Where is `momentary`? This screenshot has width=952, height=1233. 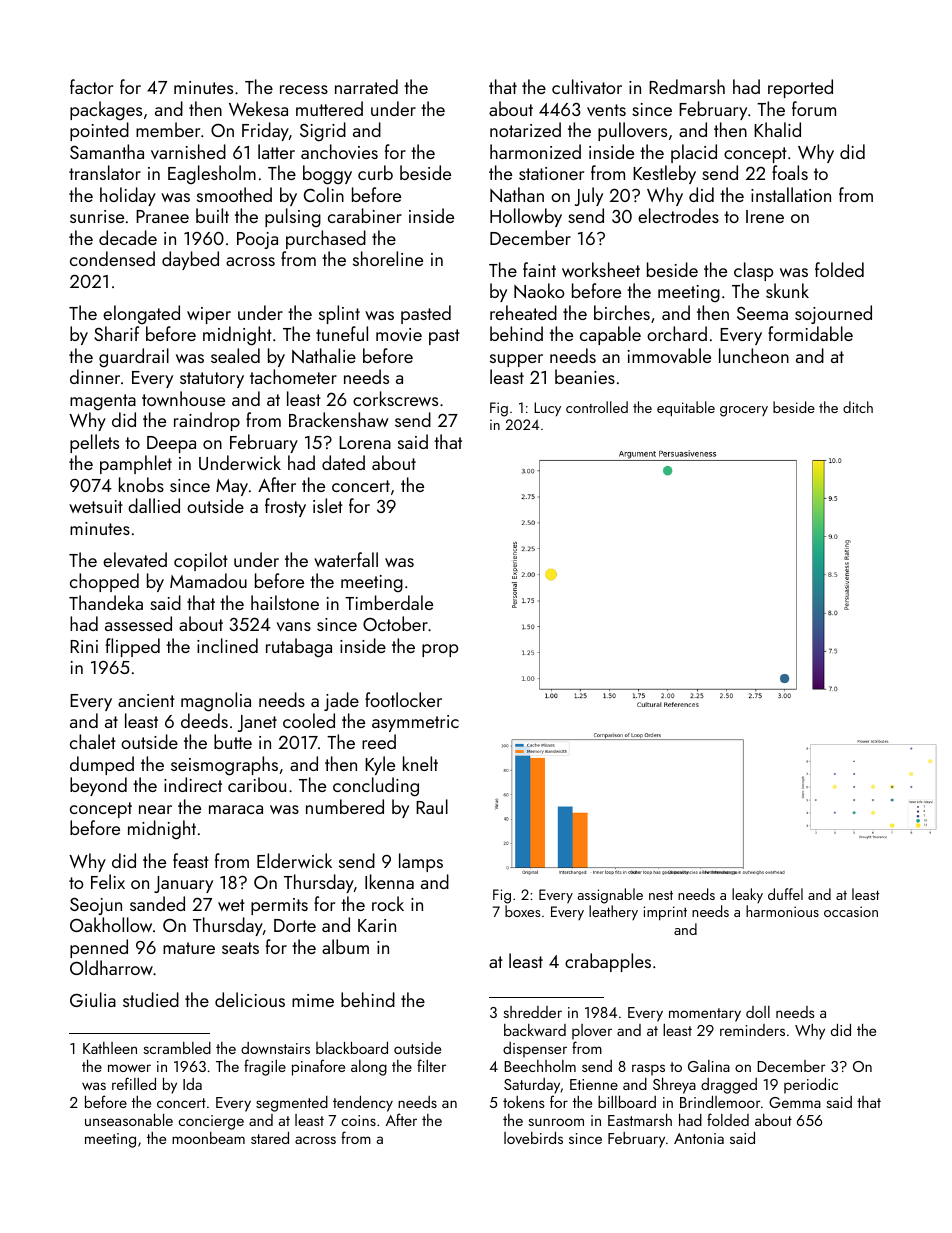 momentary is located at coordinates (705, 1015).
